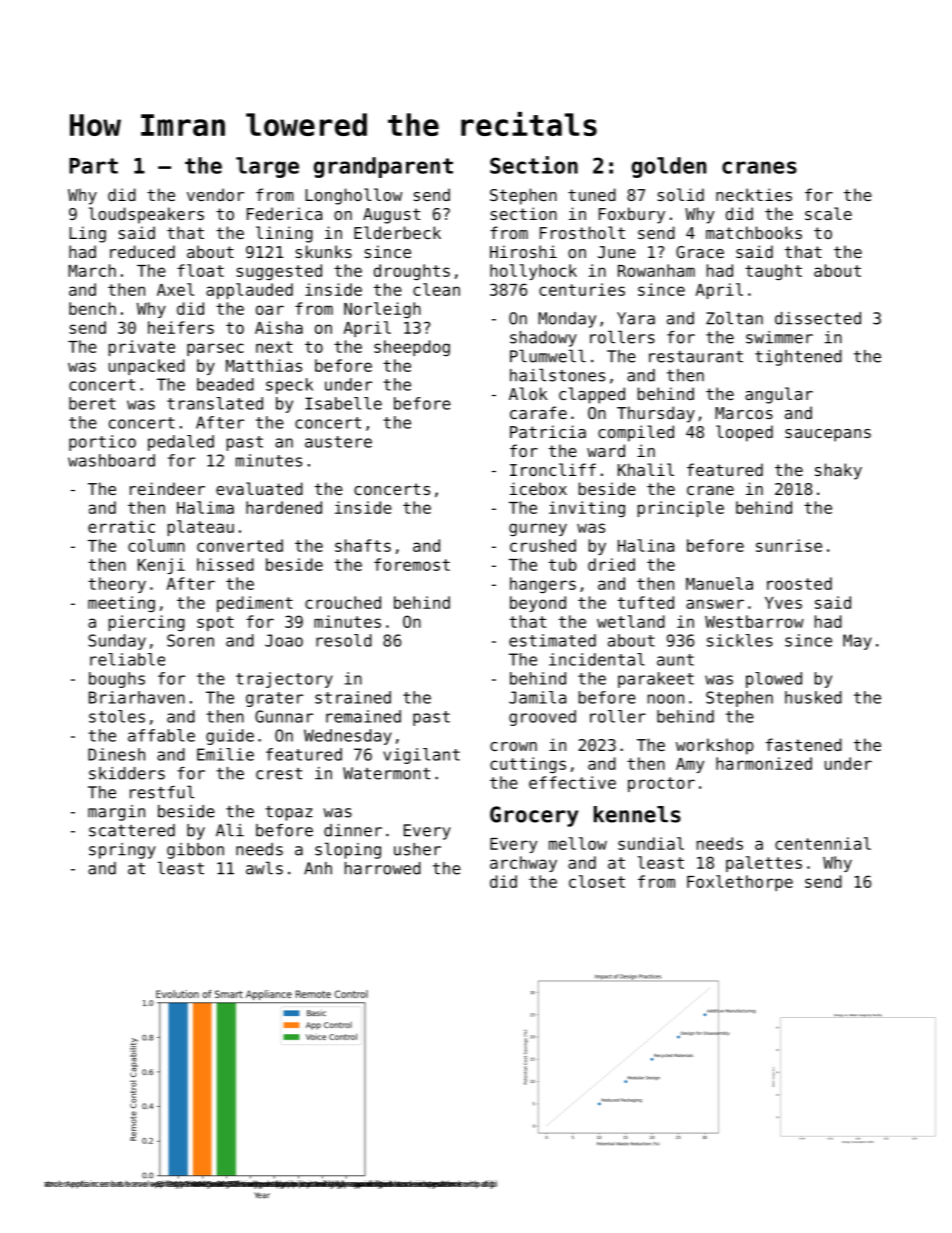 Image resolution: width=952 pixels, height=1233 pixels. I want to click on neckties, so click(754, 194).
